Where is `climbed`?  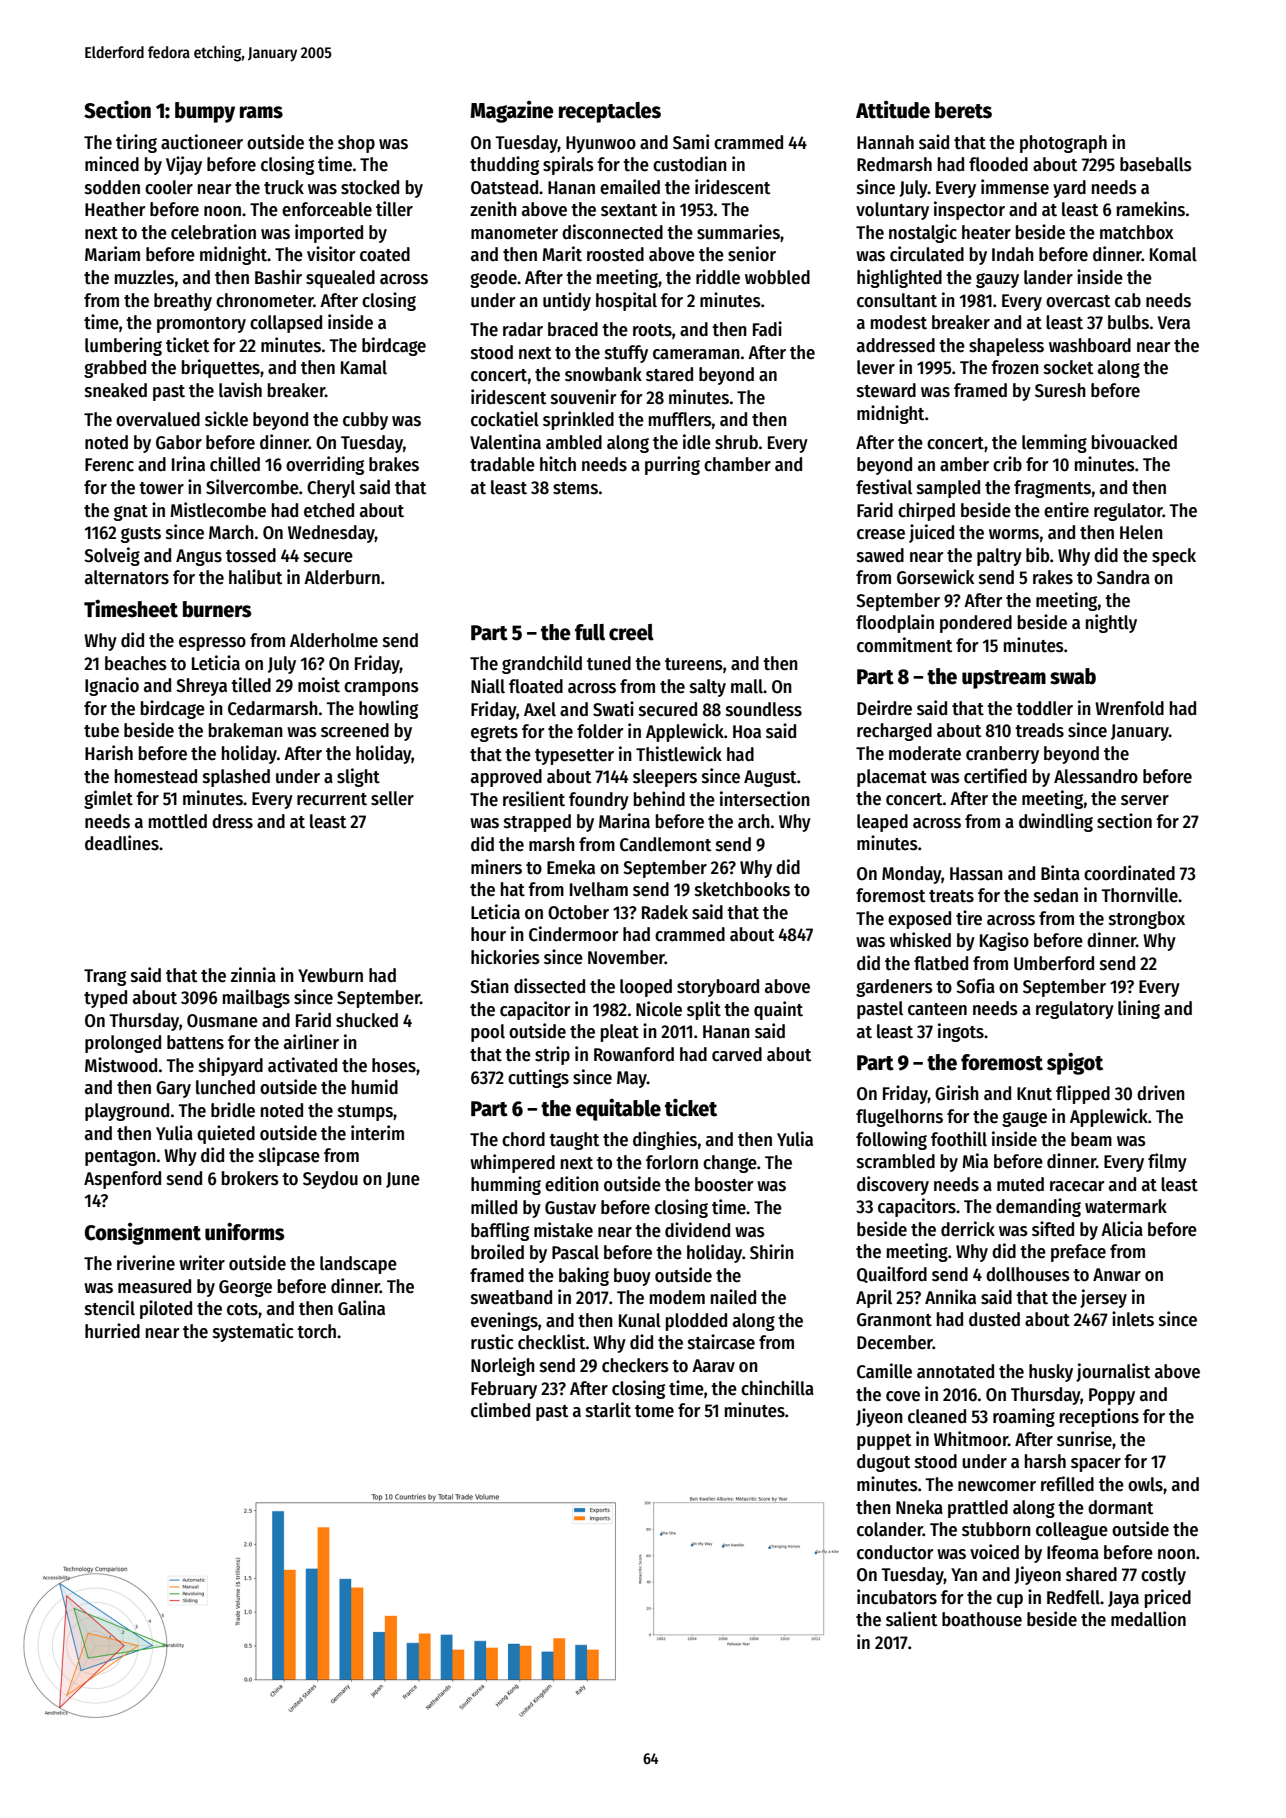 climbed is located at coordinates (500, 1410).
